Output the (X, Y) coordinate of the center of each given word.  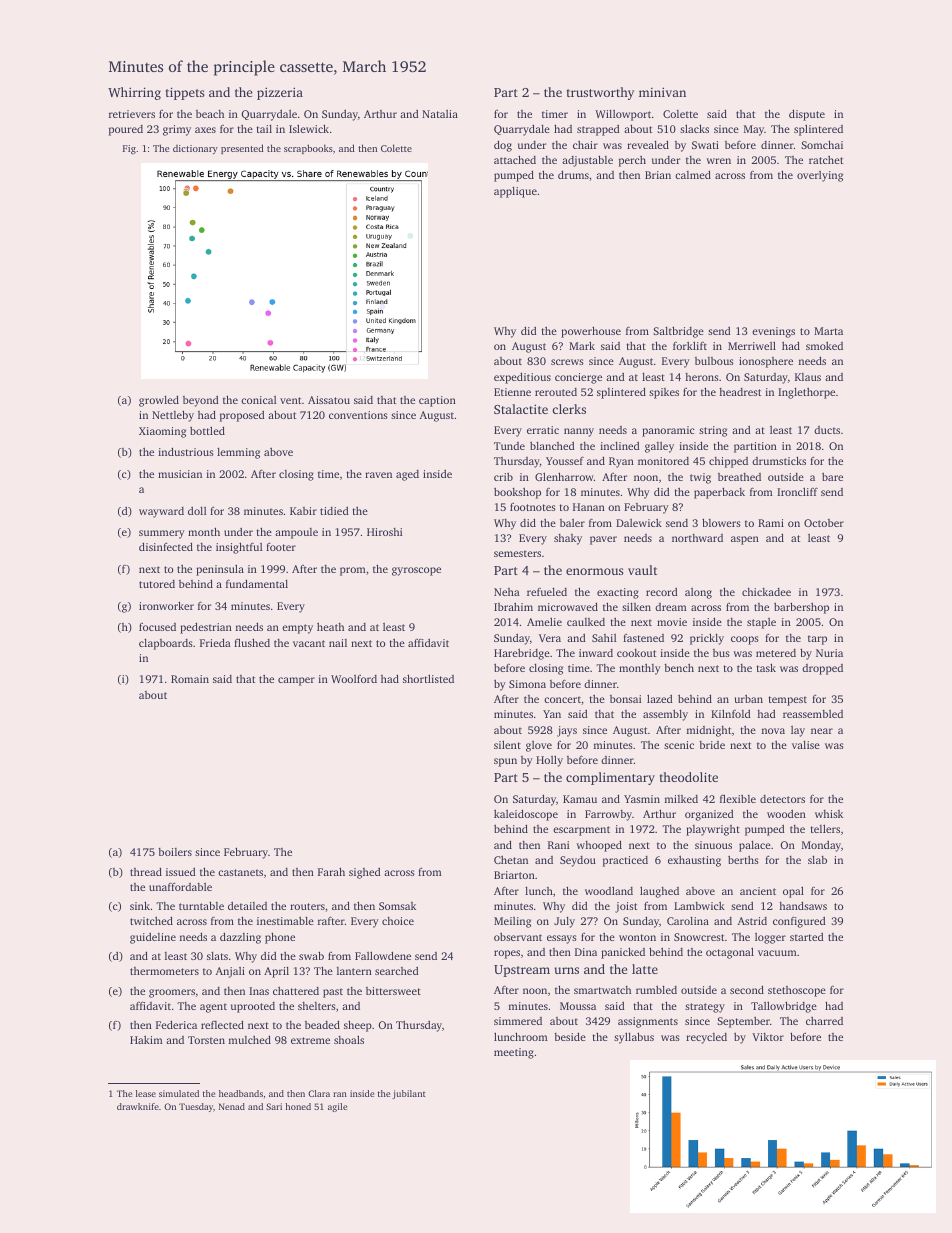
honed (298, 1106)
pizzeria (280, 93)
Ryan (621, 462)
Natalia (440, 114)
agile (337, 1107)
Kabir (303, 511)
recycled (706, 1038)
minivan (662, 92)
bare (832, 477)
